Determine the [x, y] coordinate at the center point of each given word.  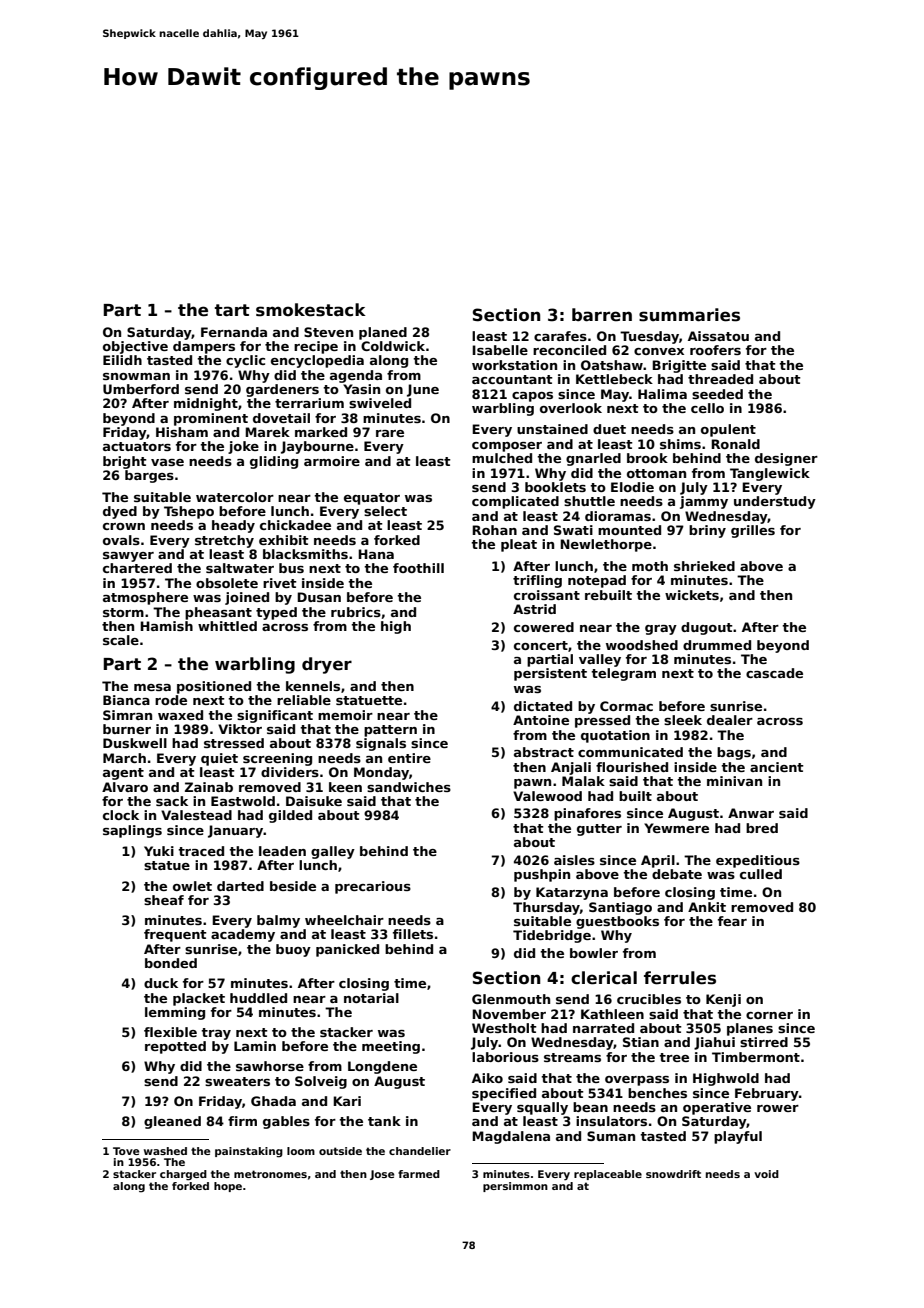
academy [243, 935]
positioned [214, 687]
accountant [512, 379]
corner [769, 1015]
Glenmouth [511, 999]
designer [786, 459]
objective [135, 347]
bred [762, 828]
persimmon [515, 1187]
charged [183, 1175]
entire [409, 758]
